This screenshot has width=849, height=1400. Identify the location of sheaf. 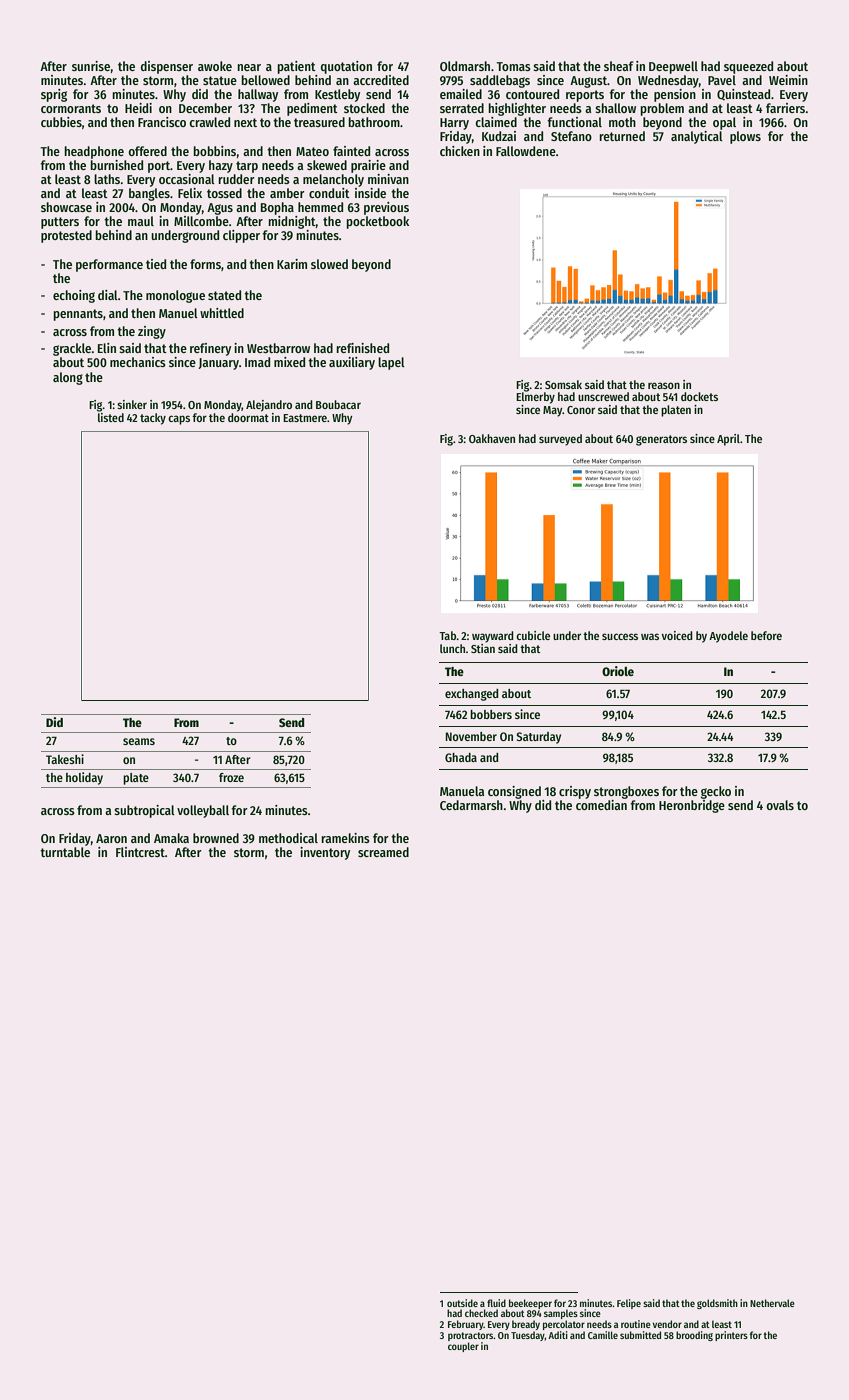
(619, 66).
